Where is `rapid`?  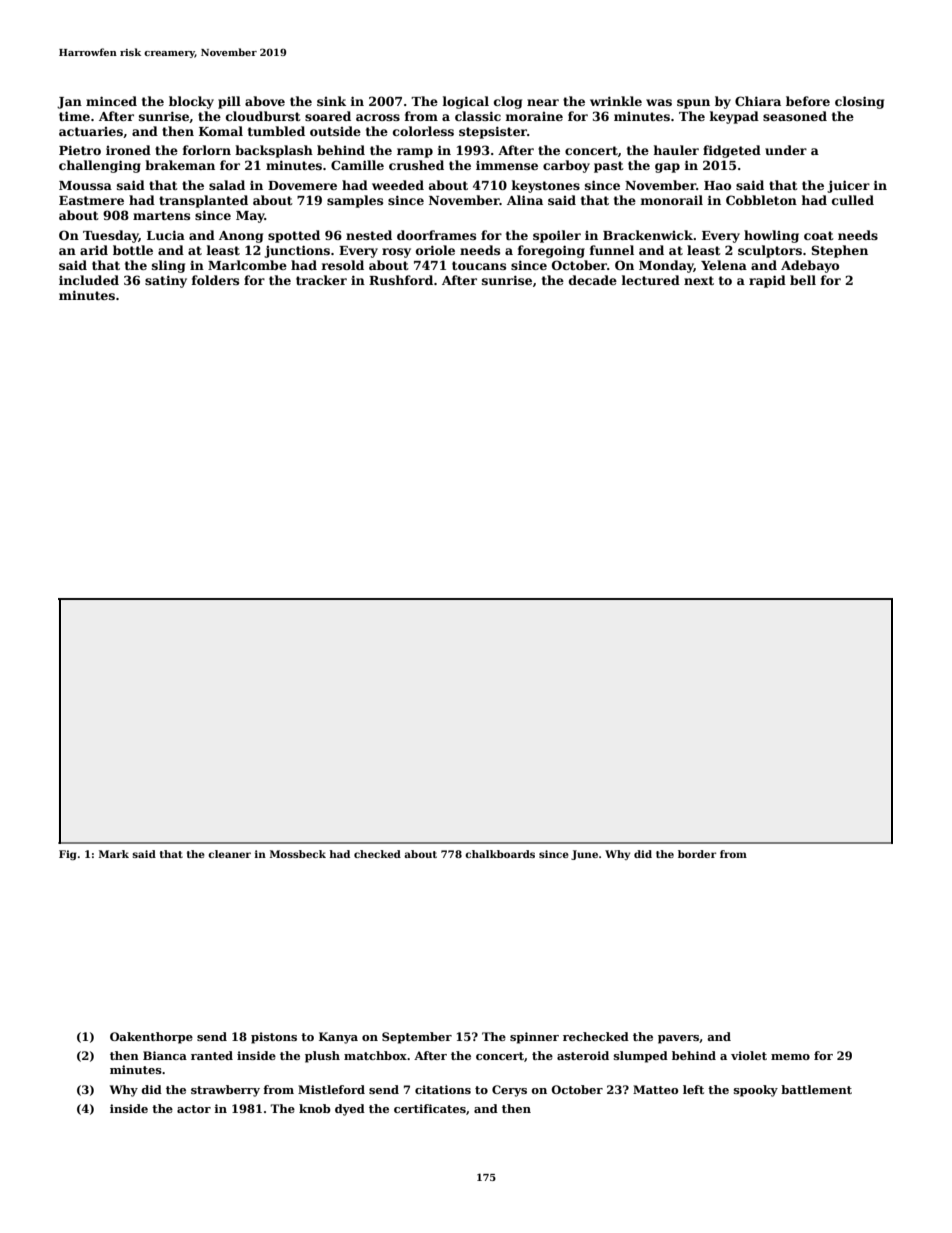 rapid is located at coordinates (767, 281).
